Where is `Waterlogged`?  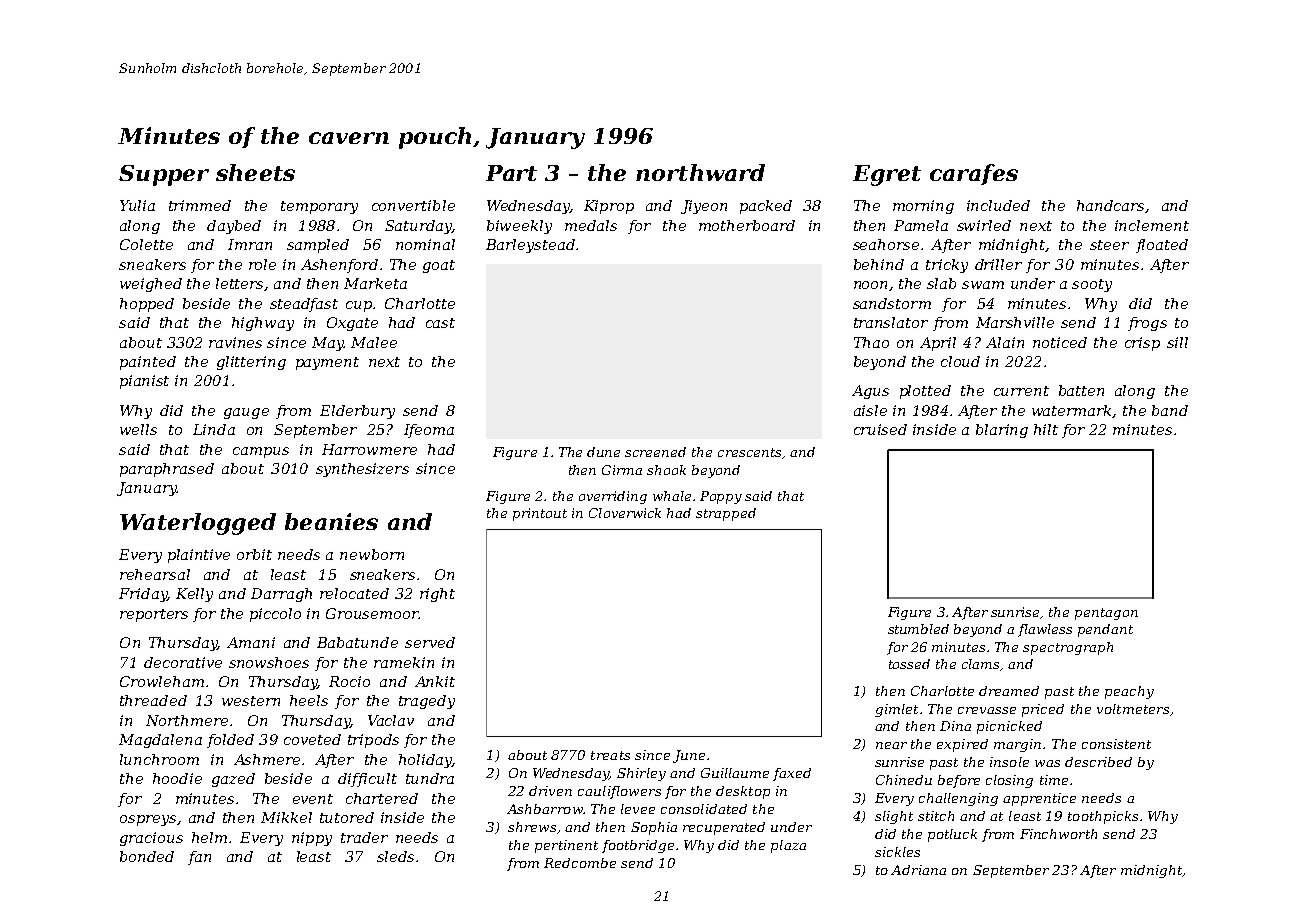
Waterlogged is located at coordinates (198, 524).
